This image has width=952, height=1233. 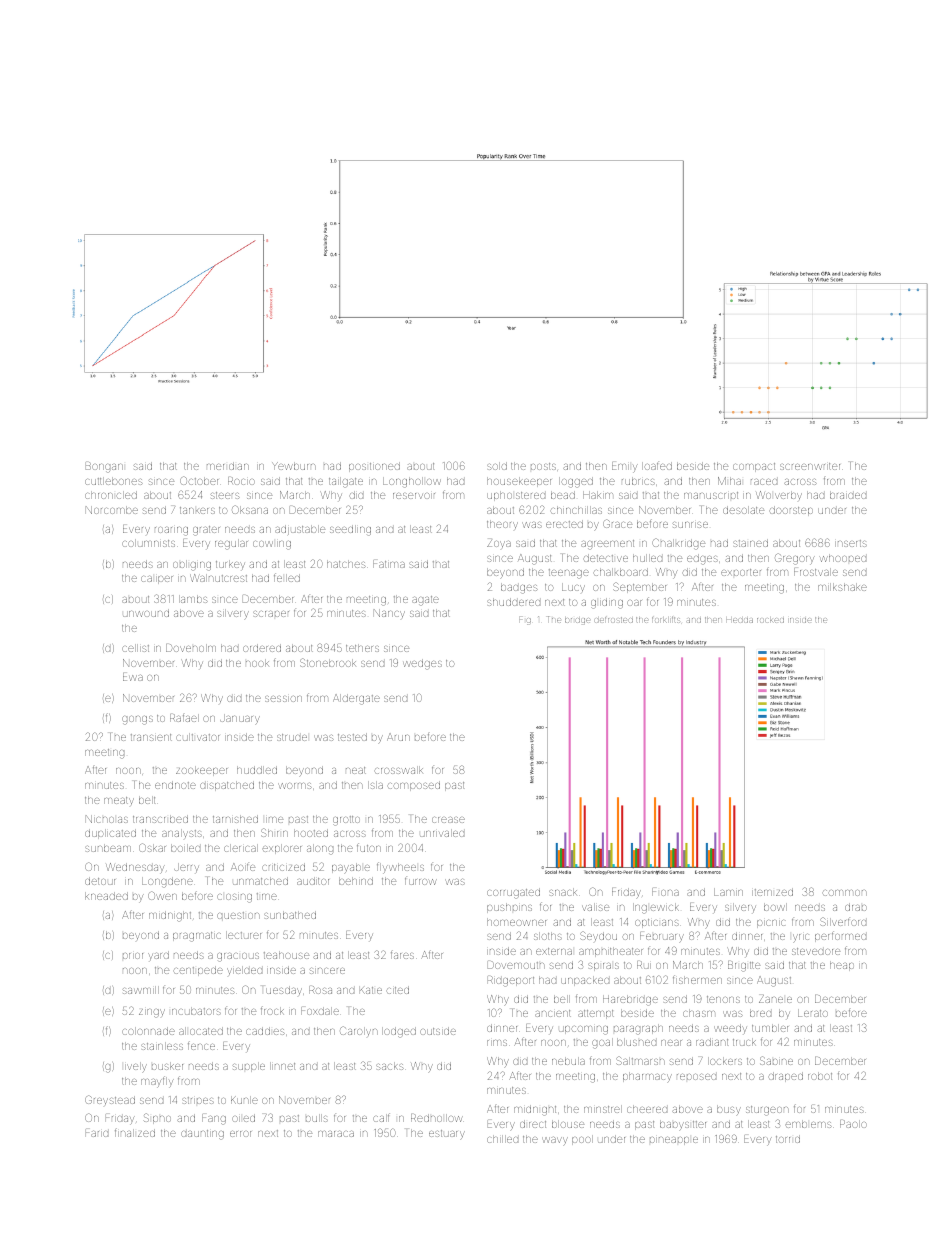 I want to click on frock, so click(x=272, y=1010).
